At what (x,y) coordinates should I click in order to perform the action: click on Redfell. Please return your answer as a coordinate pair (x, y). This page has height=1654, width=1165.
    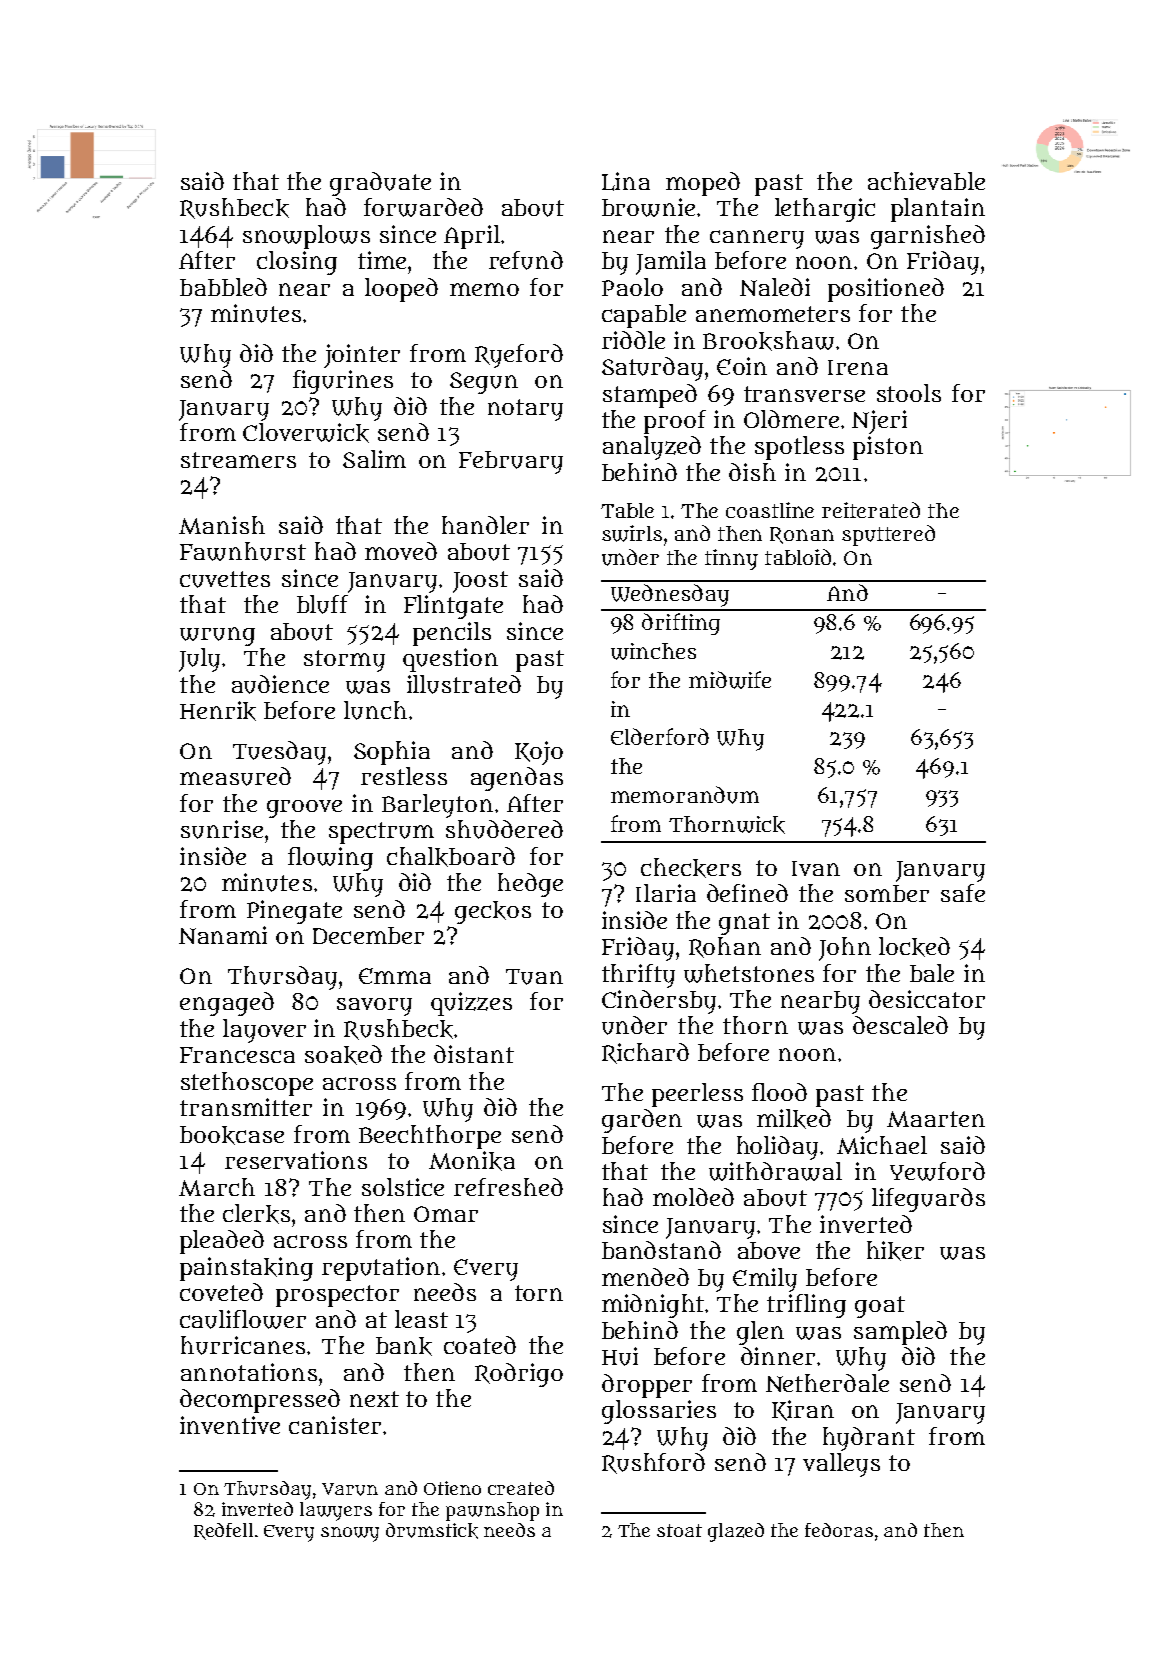
    Looking at the image, I should click on (223, 1531).
